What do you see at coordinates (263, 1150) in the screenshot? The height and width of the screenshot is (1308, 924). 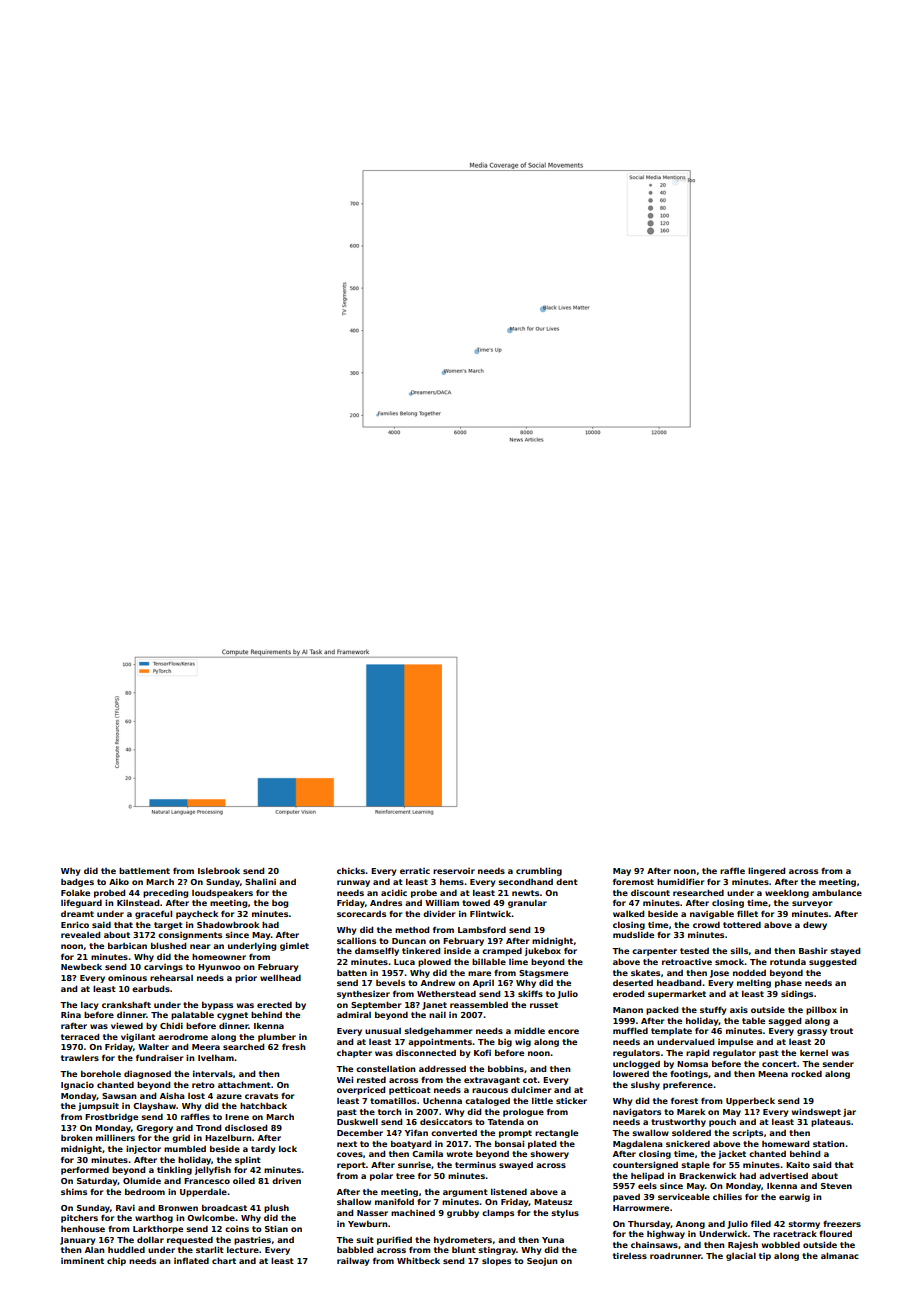 I see `tardy` at bounding box center [263, 1150].
